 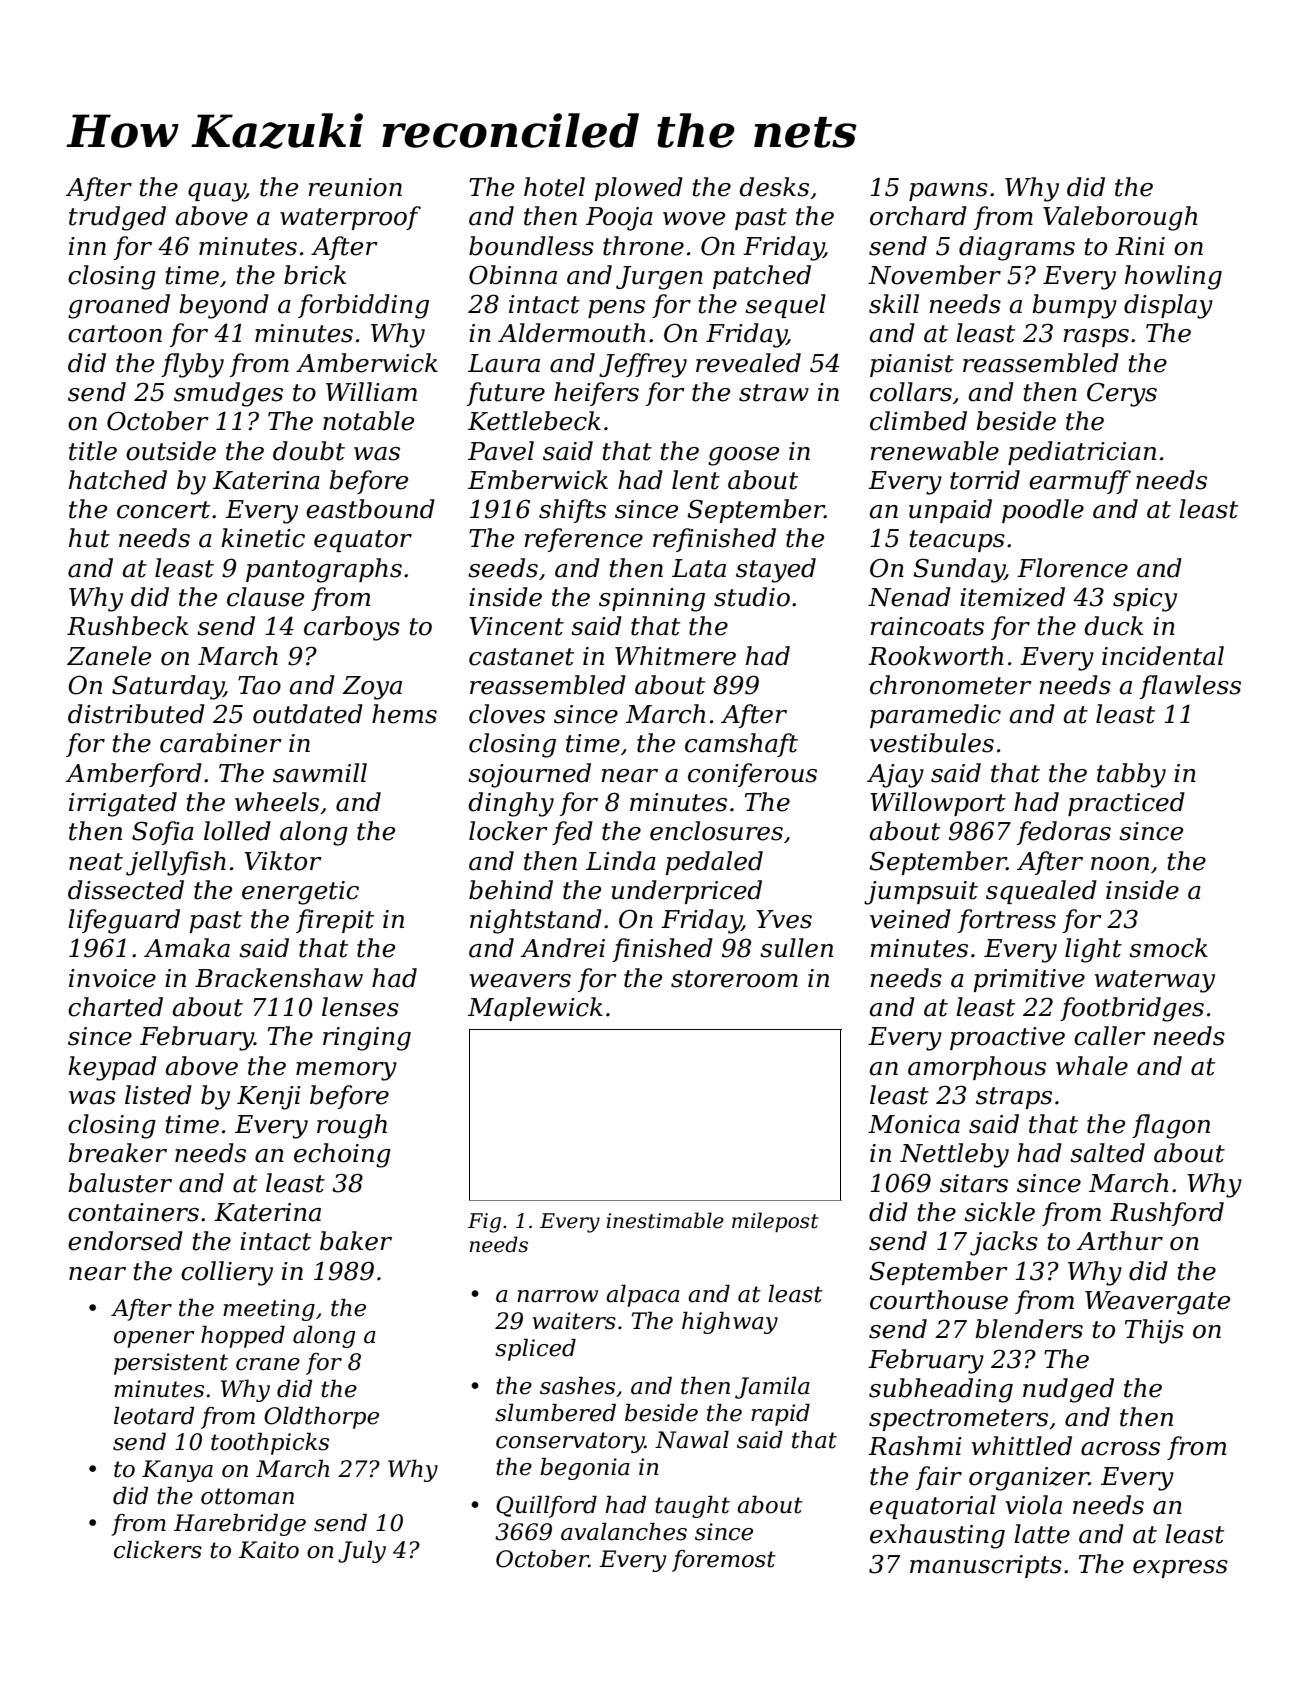 What do you see at coordinates (158, 1550) in the screenshot?
I see `clickers` at bounding box center [158, 1550].
